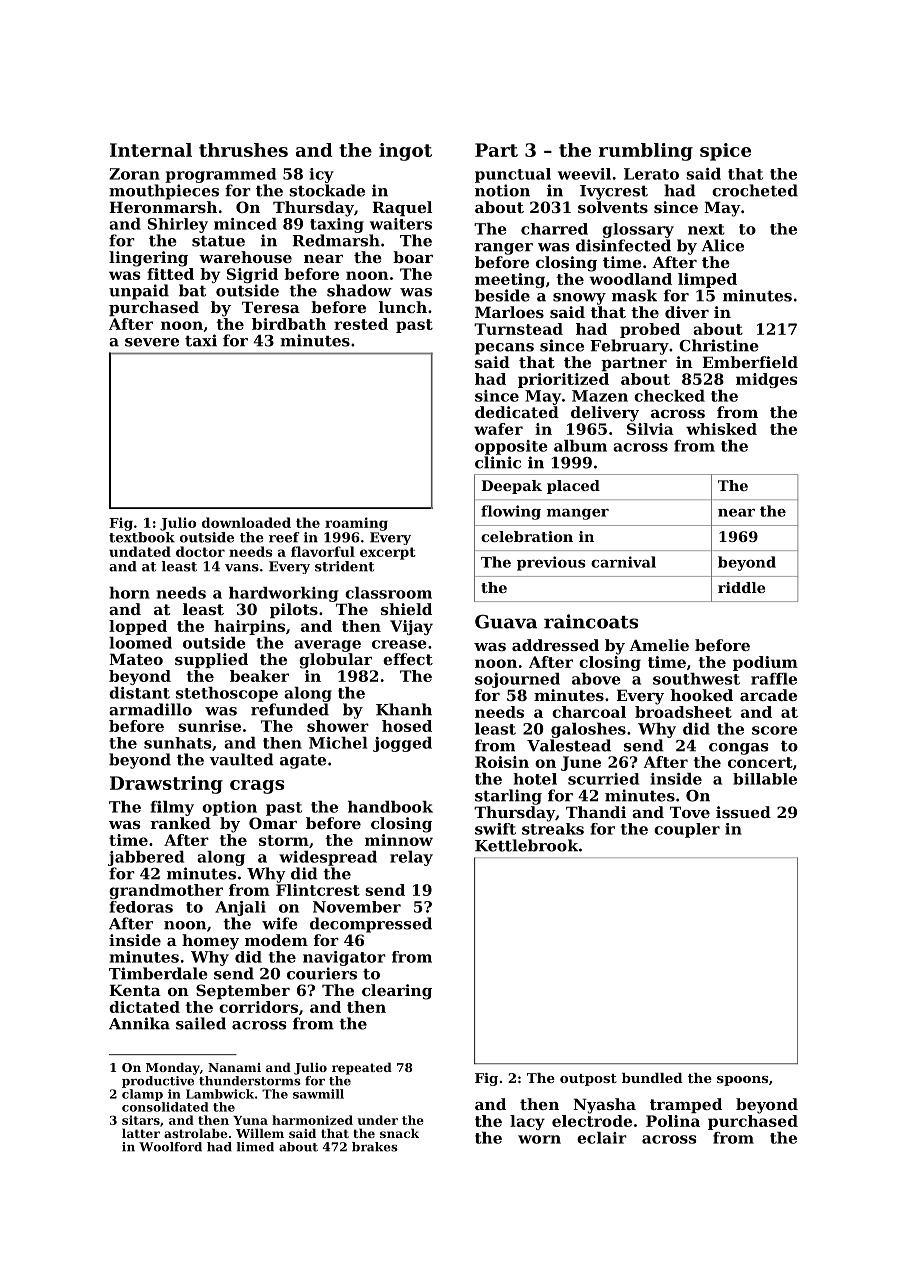 This screenshot has height=1288, width=907. What do you see at coordinates (702, 695) in the screenshot?
I see `hooked` at bounding box center [702, 695].
